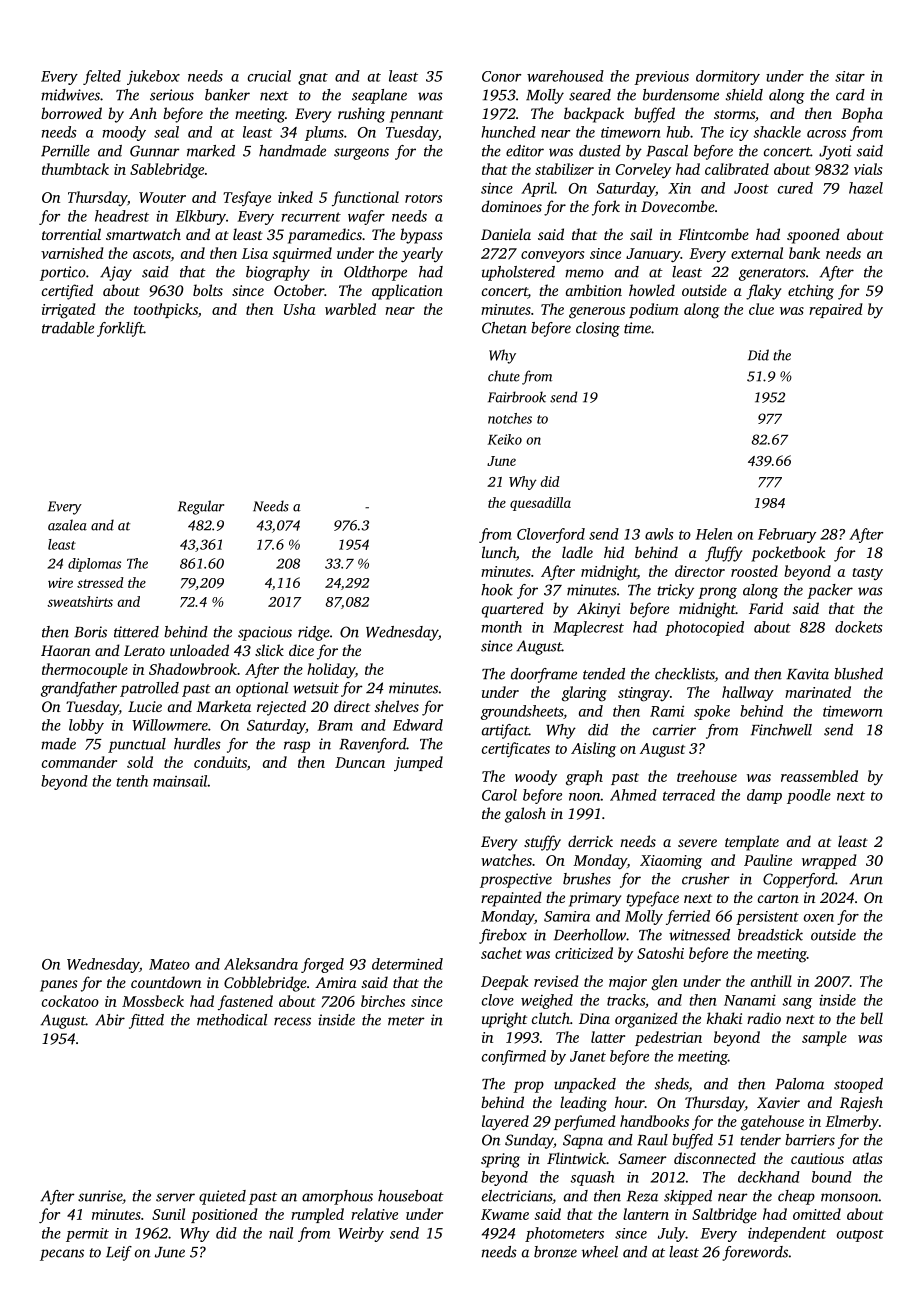  Describe the element at coordinates (375, 273) in the screenshot. I see `Oldthorpe` at that location.
